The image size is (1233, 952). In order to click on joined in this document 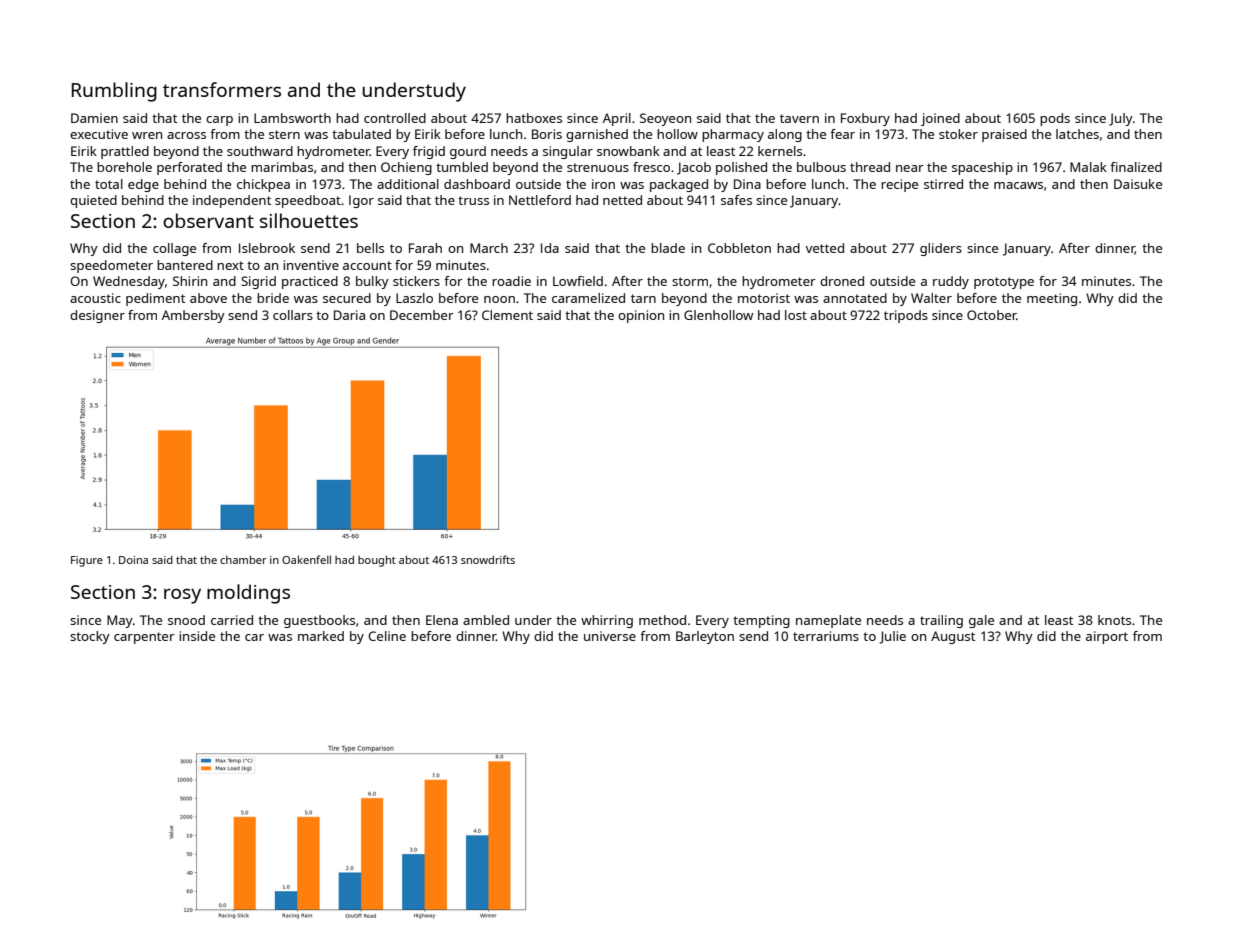, I will do `click(940, 119)`.
